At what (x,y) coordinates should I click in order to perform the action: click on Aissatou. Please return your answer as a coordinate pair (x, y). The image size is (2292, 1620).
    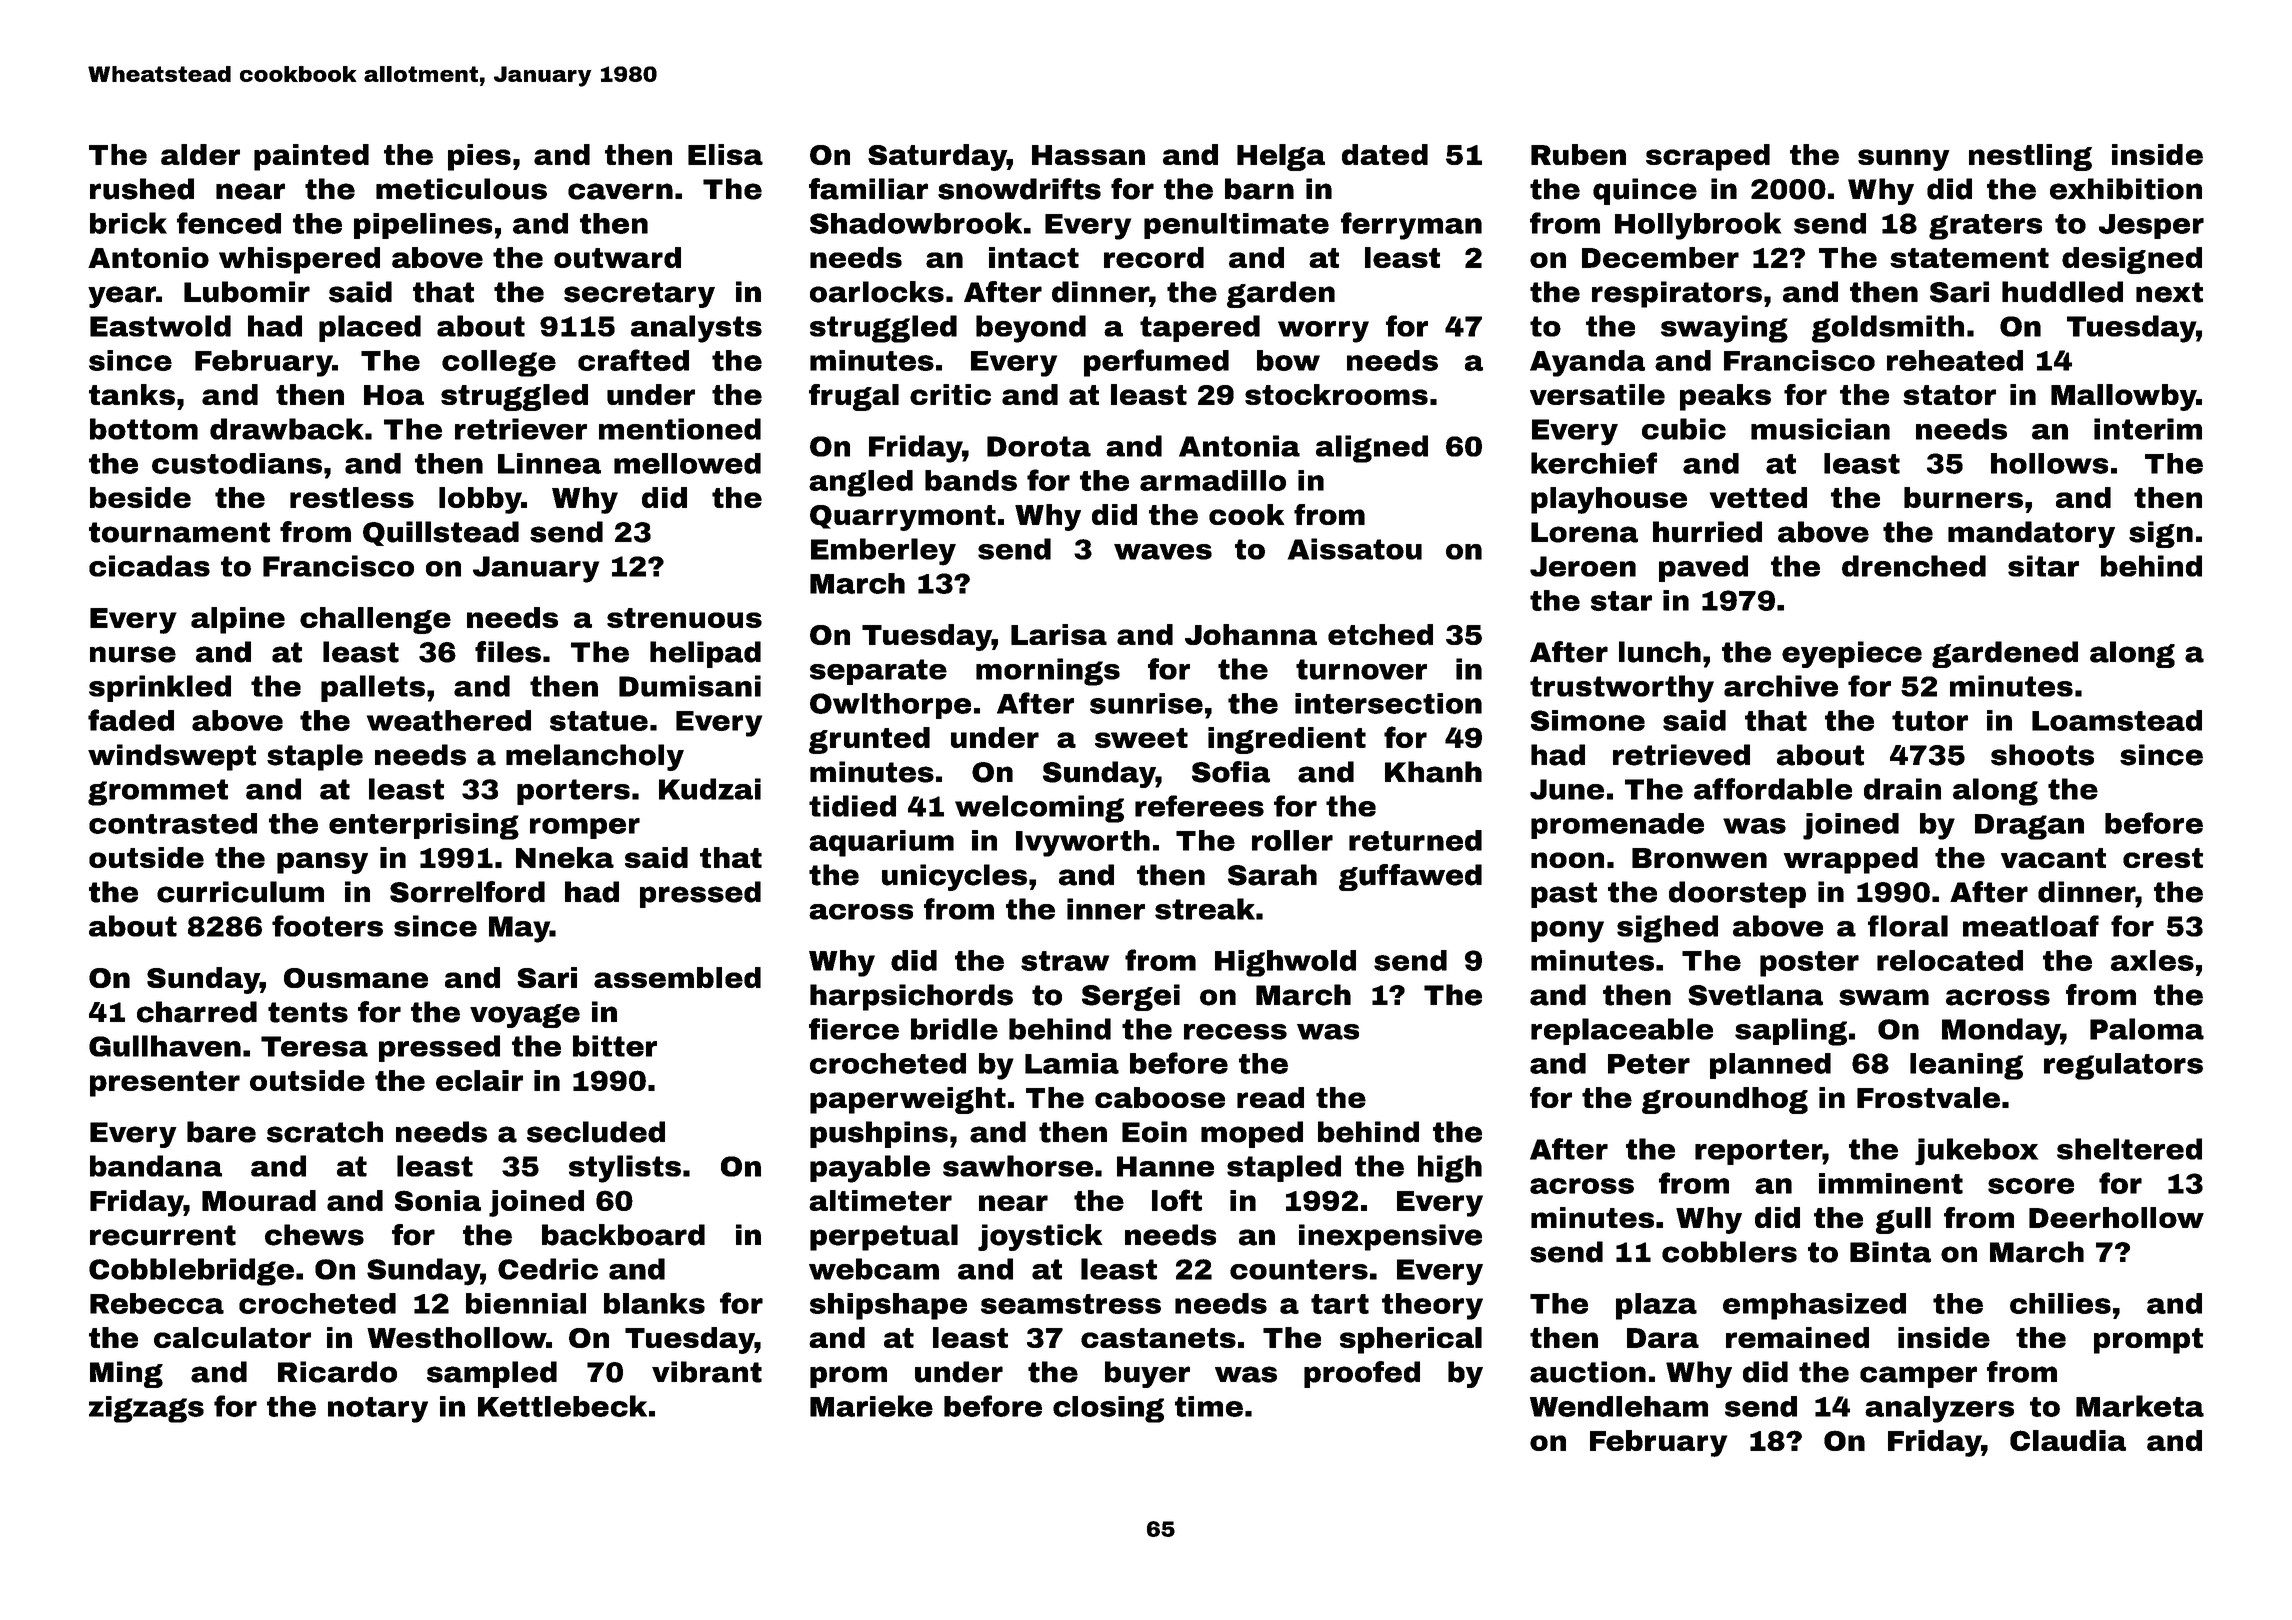
    Looking at the image, I should click on (1355, 549).
